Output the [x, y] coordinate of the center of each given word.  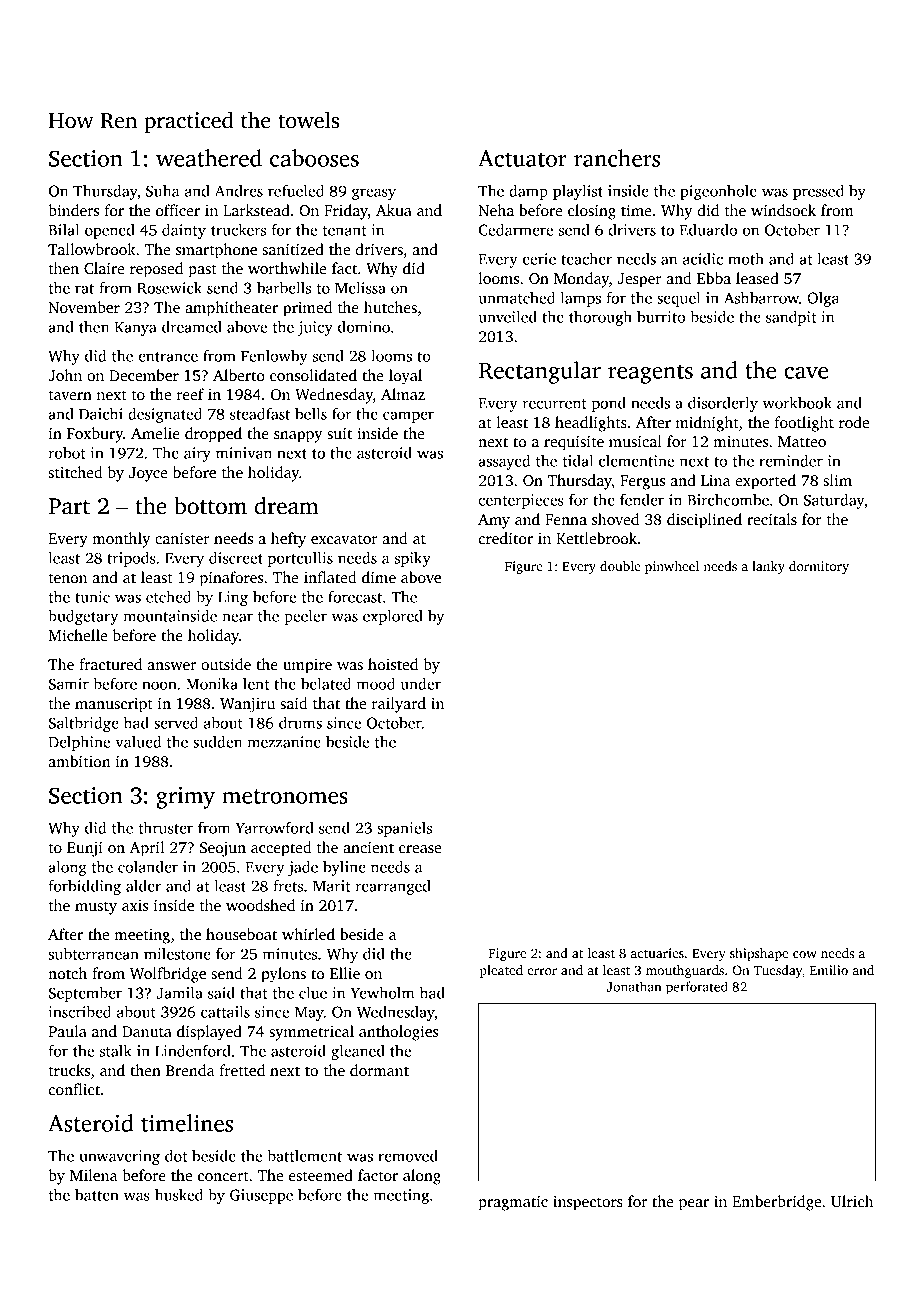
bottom [210, 506]
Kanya [136, 329]
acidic [703, 259]
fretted [242, 1070]
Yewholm [382, 993]
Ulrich [852, 1201]
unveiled [507, 317]
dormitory [819, 567]
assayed [504, 462]
